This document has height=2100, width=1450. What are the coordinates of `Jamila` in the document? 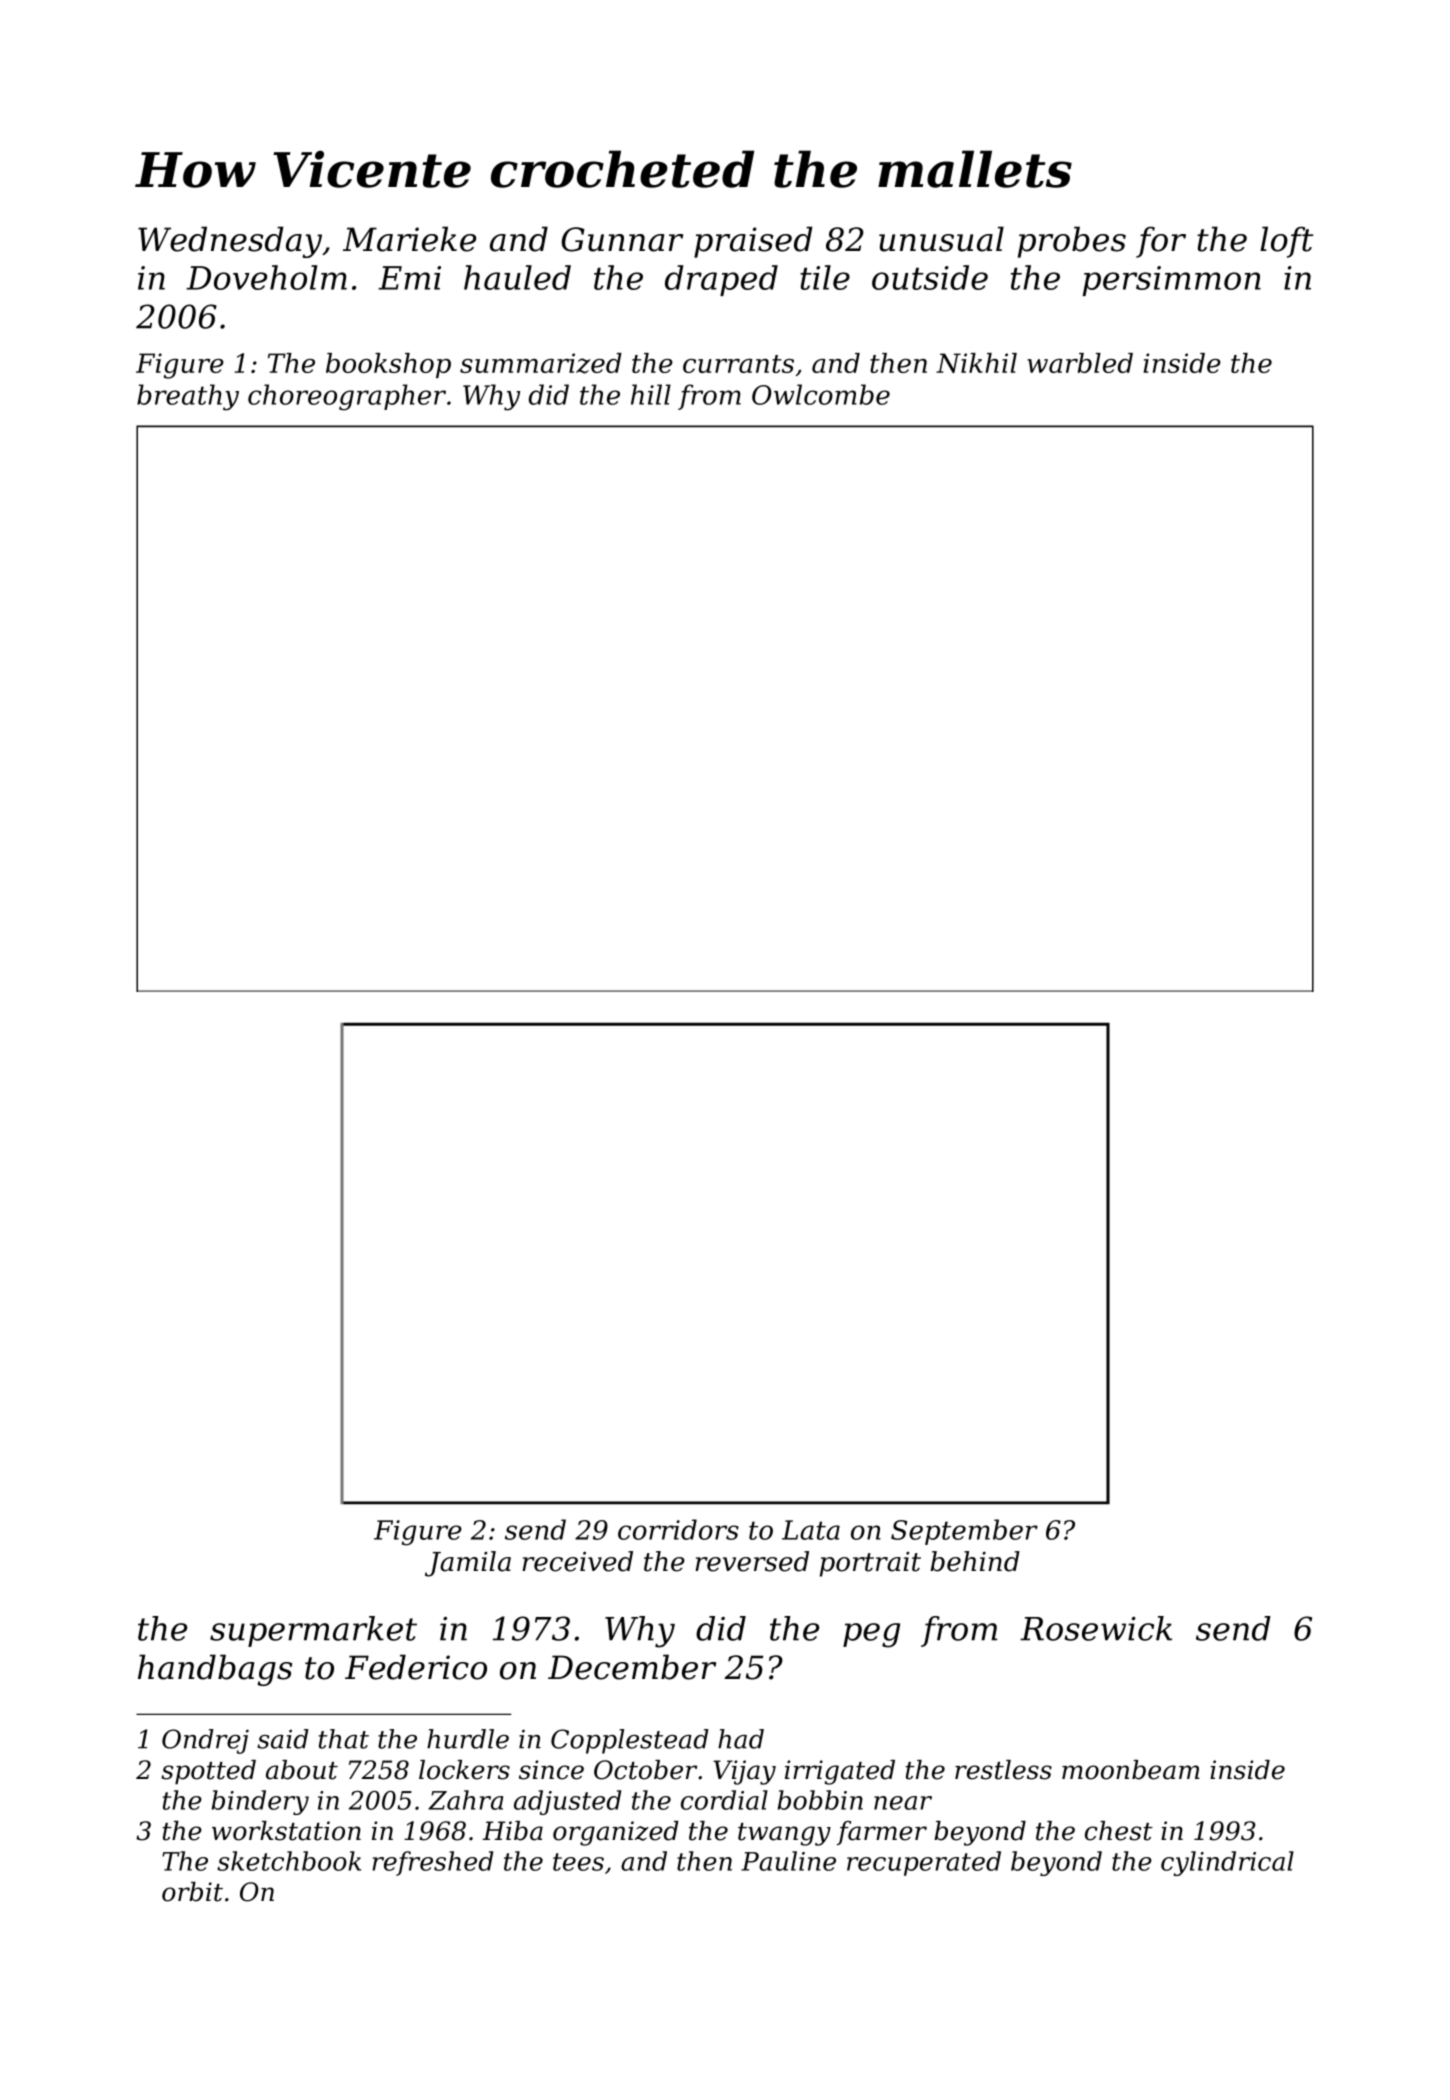 It's located at (468, 1564).
